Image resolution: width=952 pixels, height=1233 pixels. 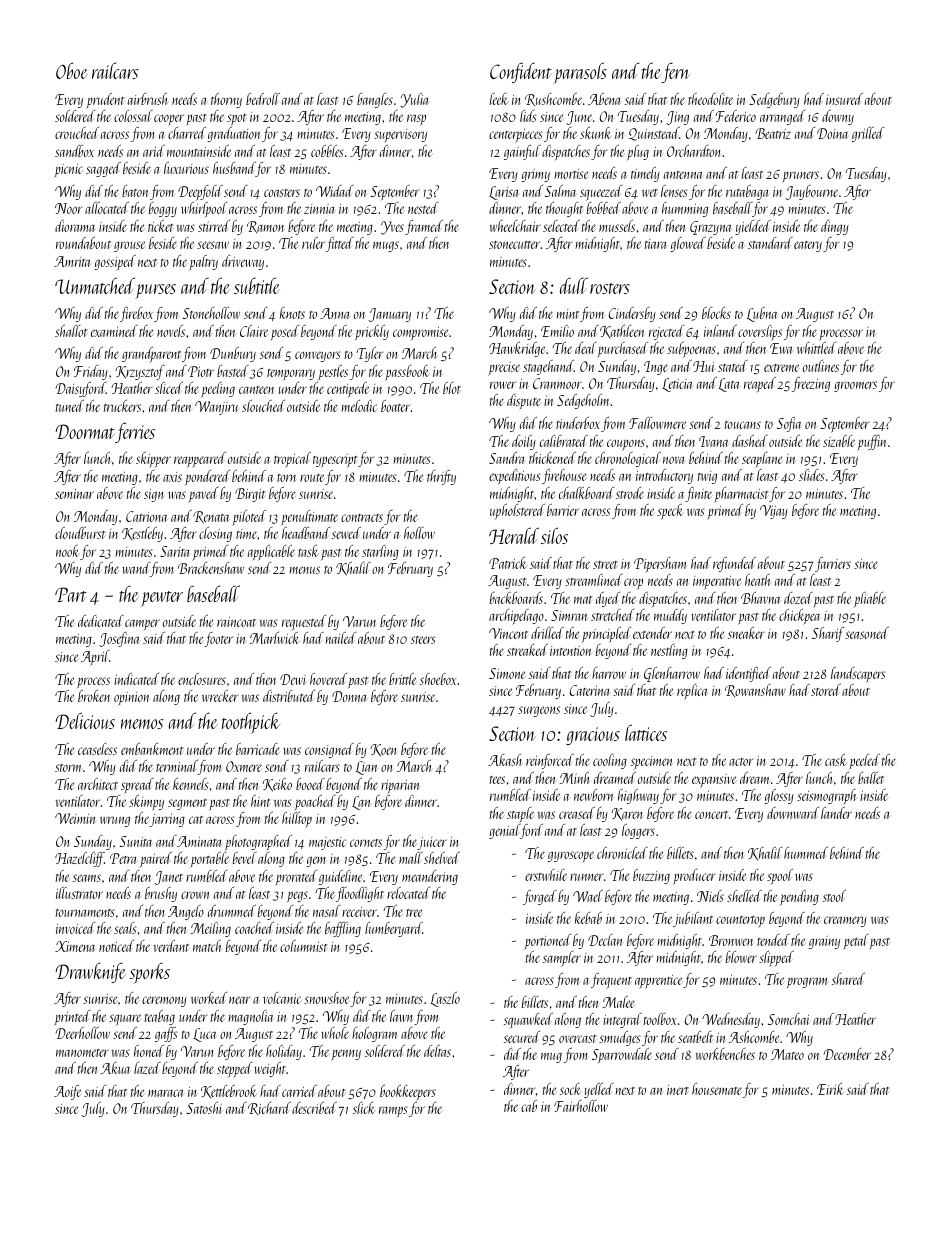 I want to click on weight, so click(x=270, y=1069).
